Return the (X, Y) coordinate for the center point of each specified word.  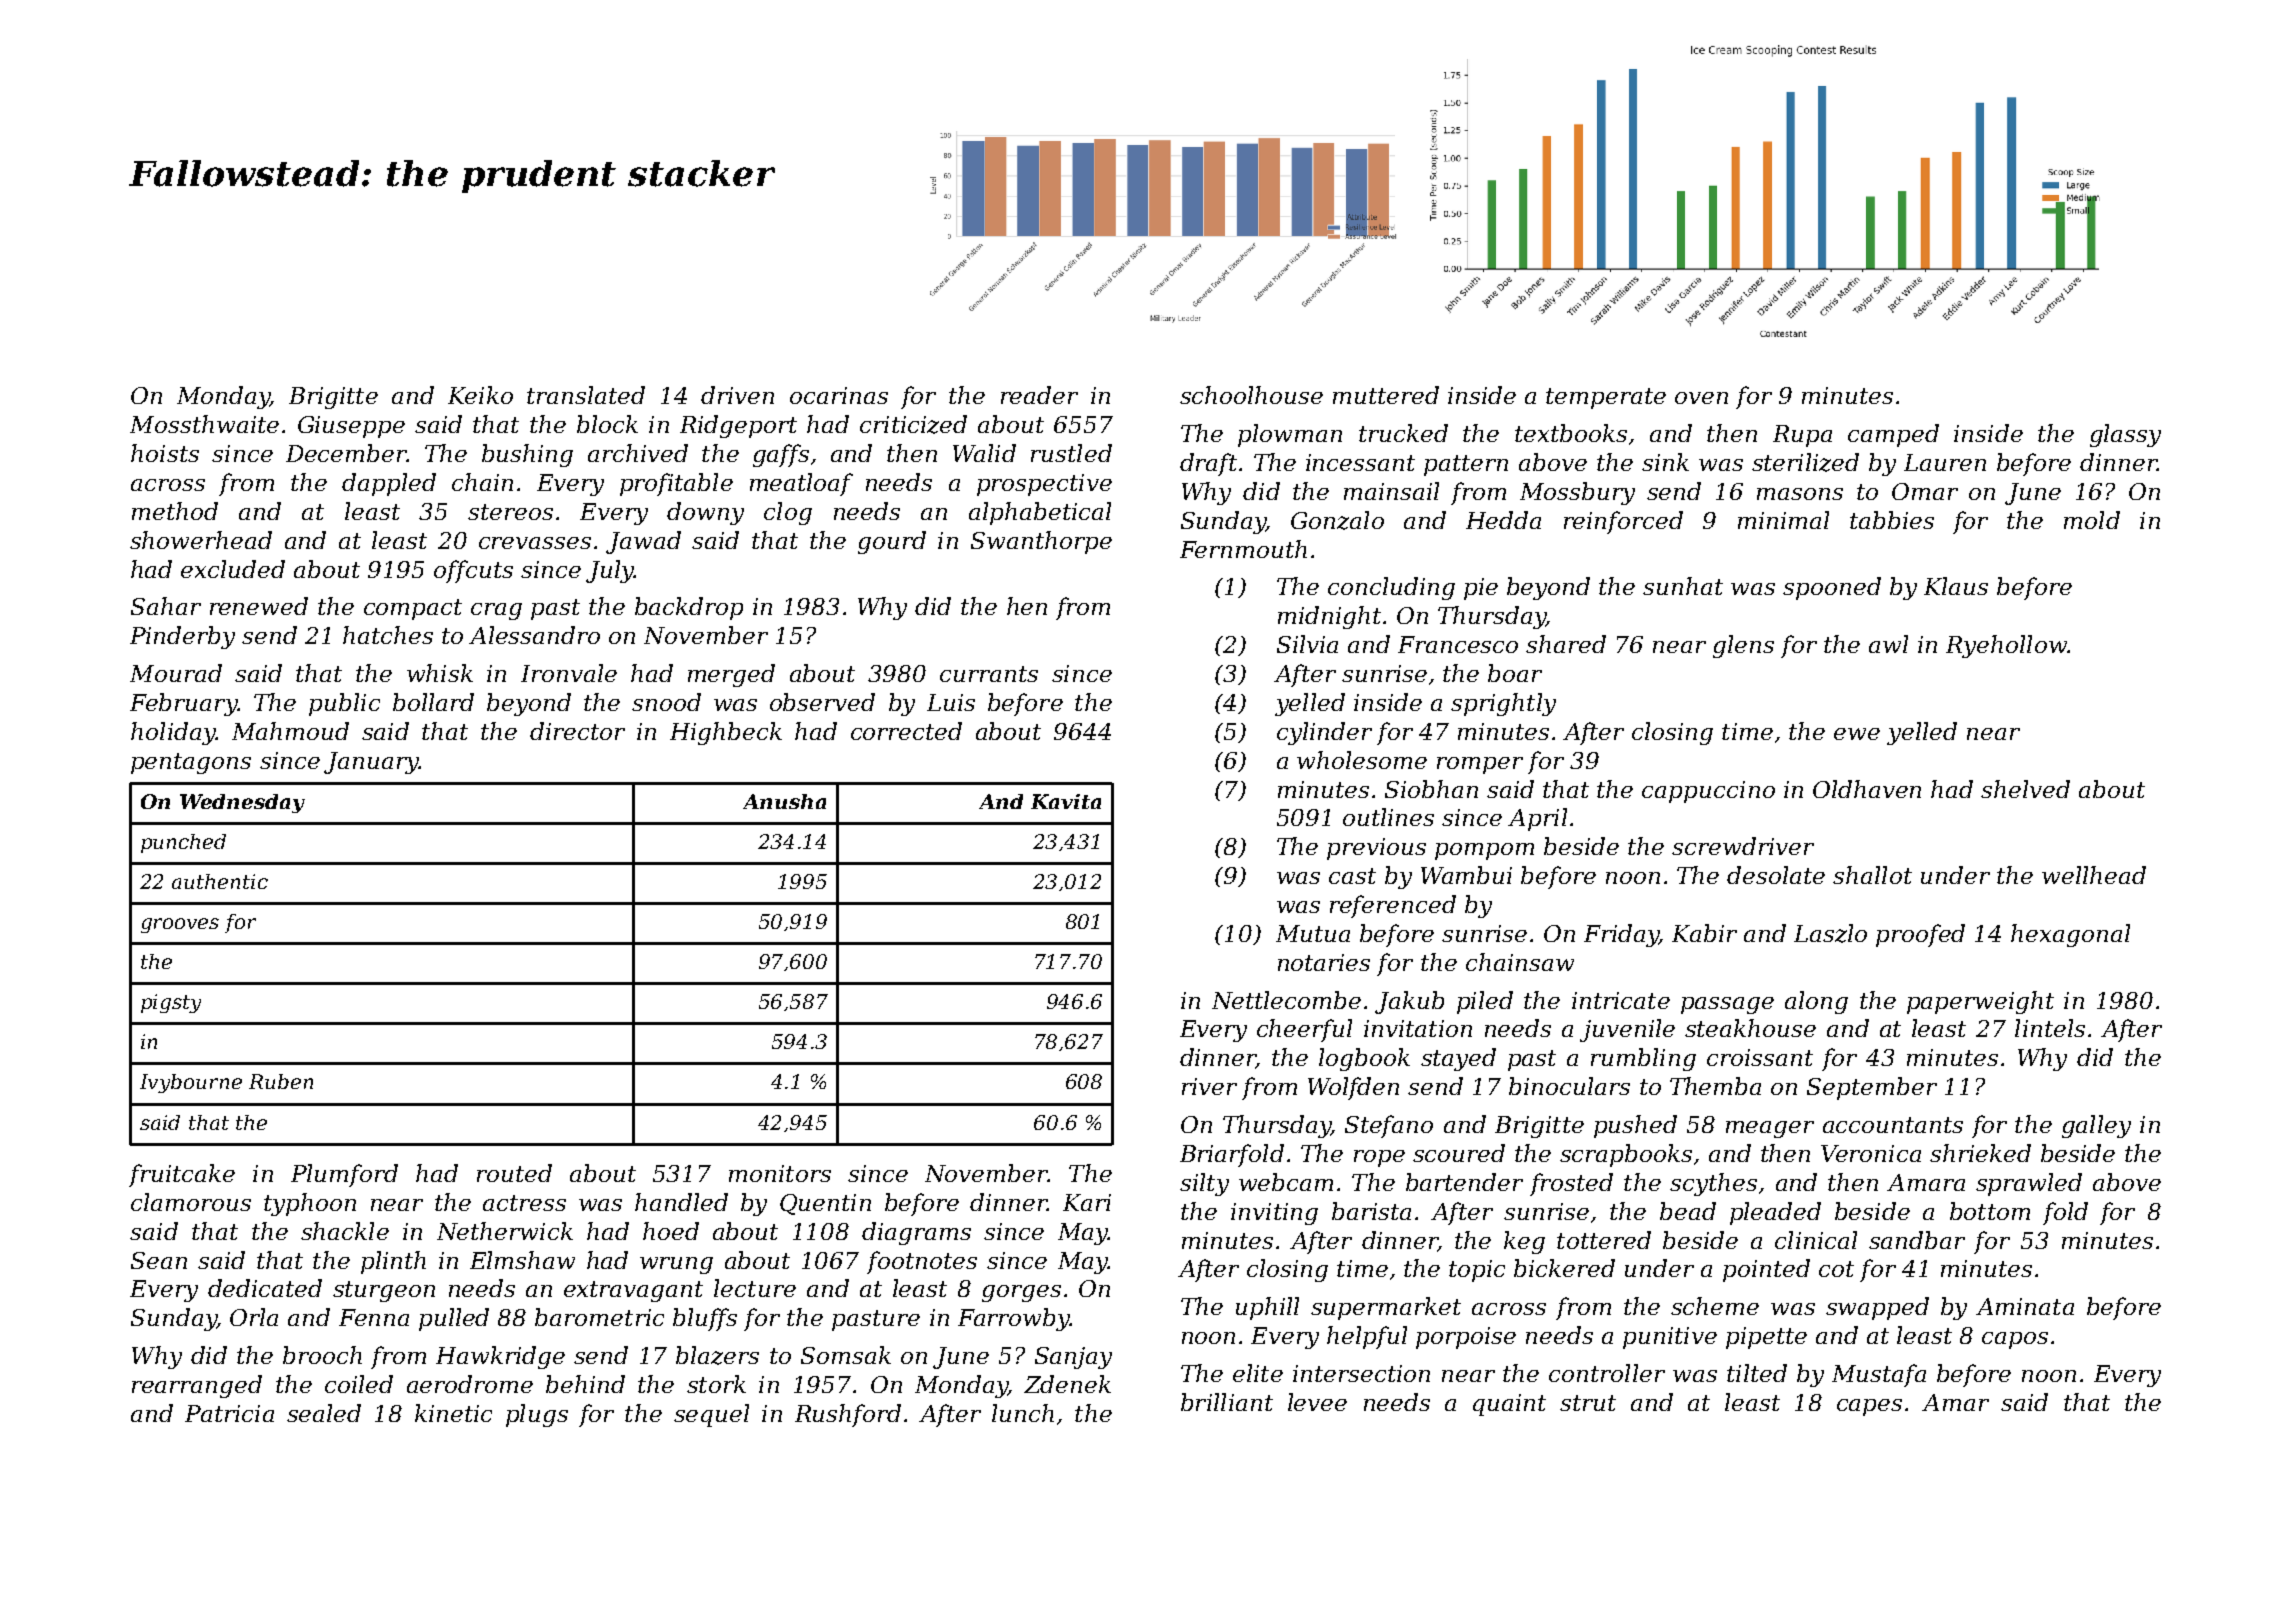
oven (1701, 398)
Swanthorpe (1041, 542)
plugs (537, 1415)
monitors (780, 1173)
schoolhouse (1251, 395)
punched (183, 843)
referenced (1393, 906)
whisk (440, 673)
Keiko (480, 395)
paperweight (1980, 1002)
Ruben (281, 1081)
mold (2092, 520)
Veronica (1871, 1153)
